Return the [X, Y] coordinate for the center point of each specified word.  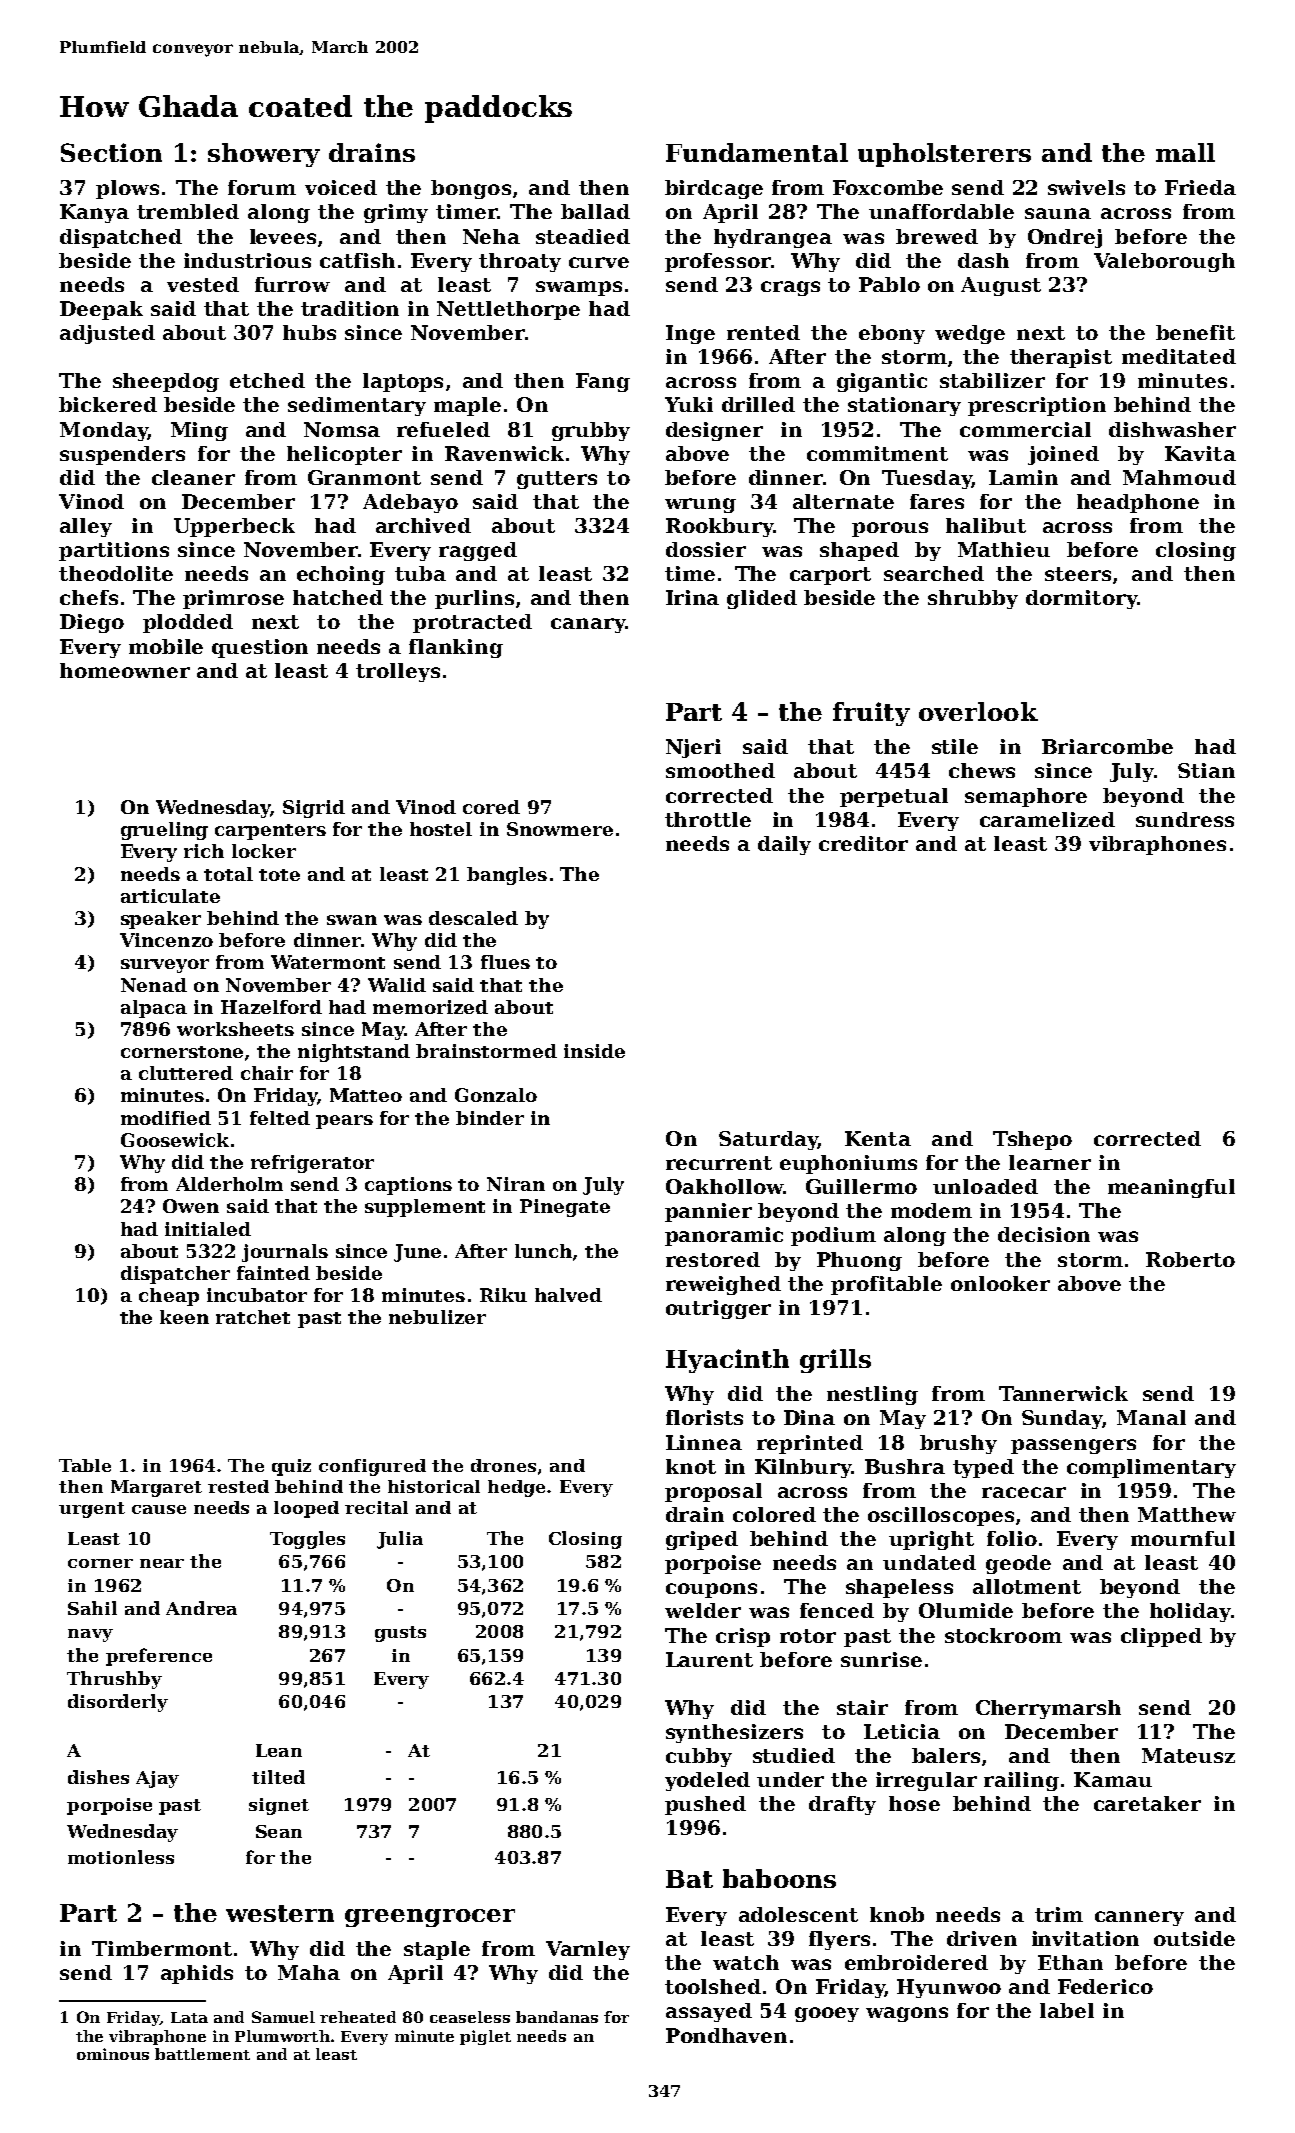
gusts [400, 1634]
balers [946, 1755]
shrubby [973, 599]
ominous [113, 2054]
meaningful [1171, 1188]
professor [718, 262]
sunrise [881, 1659]
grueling [164, 831]
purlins [474, 599]
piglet [485, 2037]
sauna [1058, 213]
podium [833, 1236]
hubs [309, 332]
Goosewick [175, 1140]
